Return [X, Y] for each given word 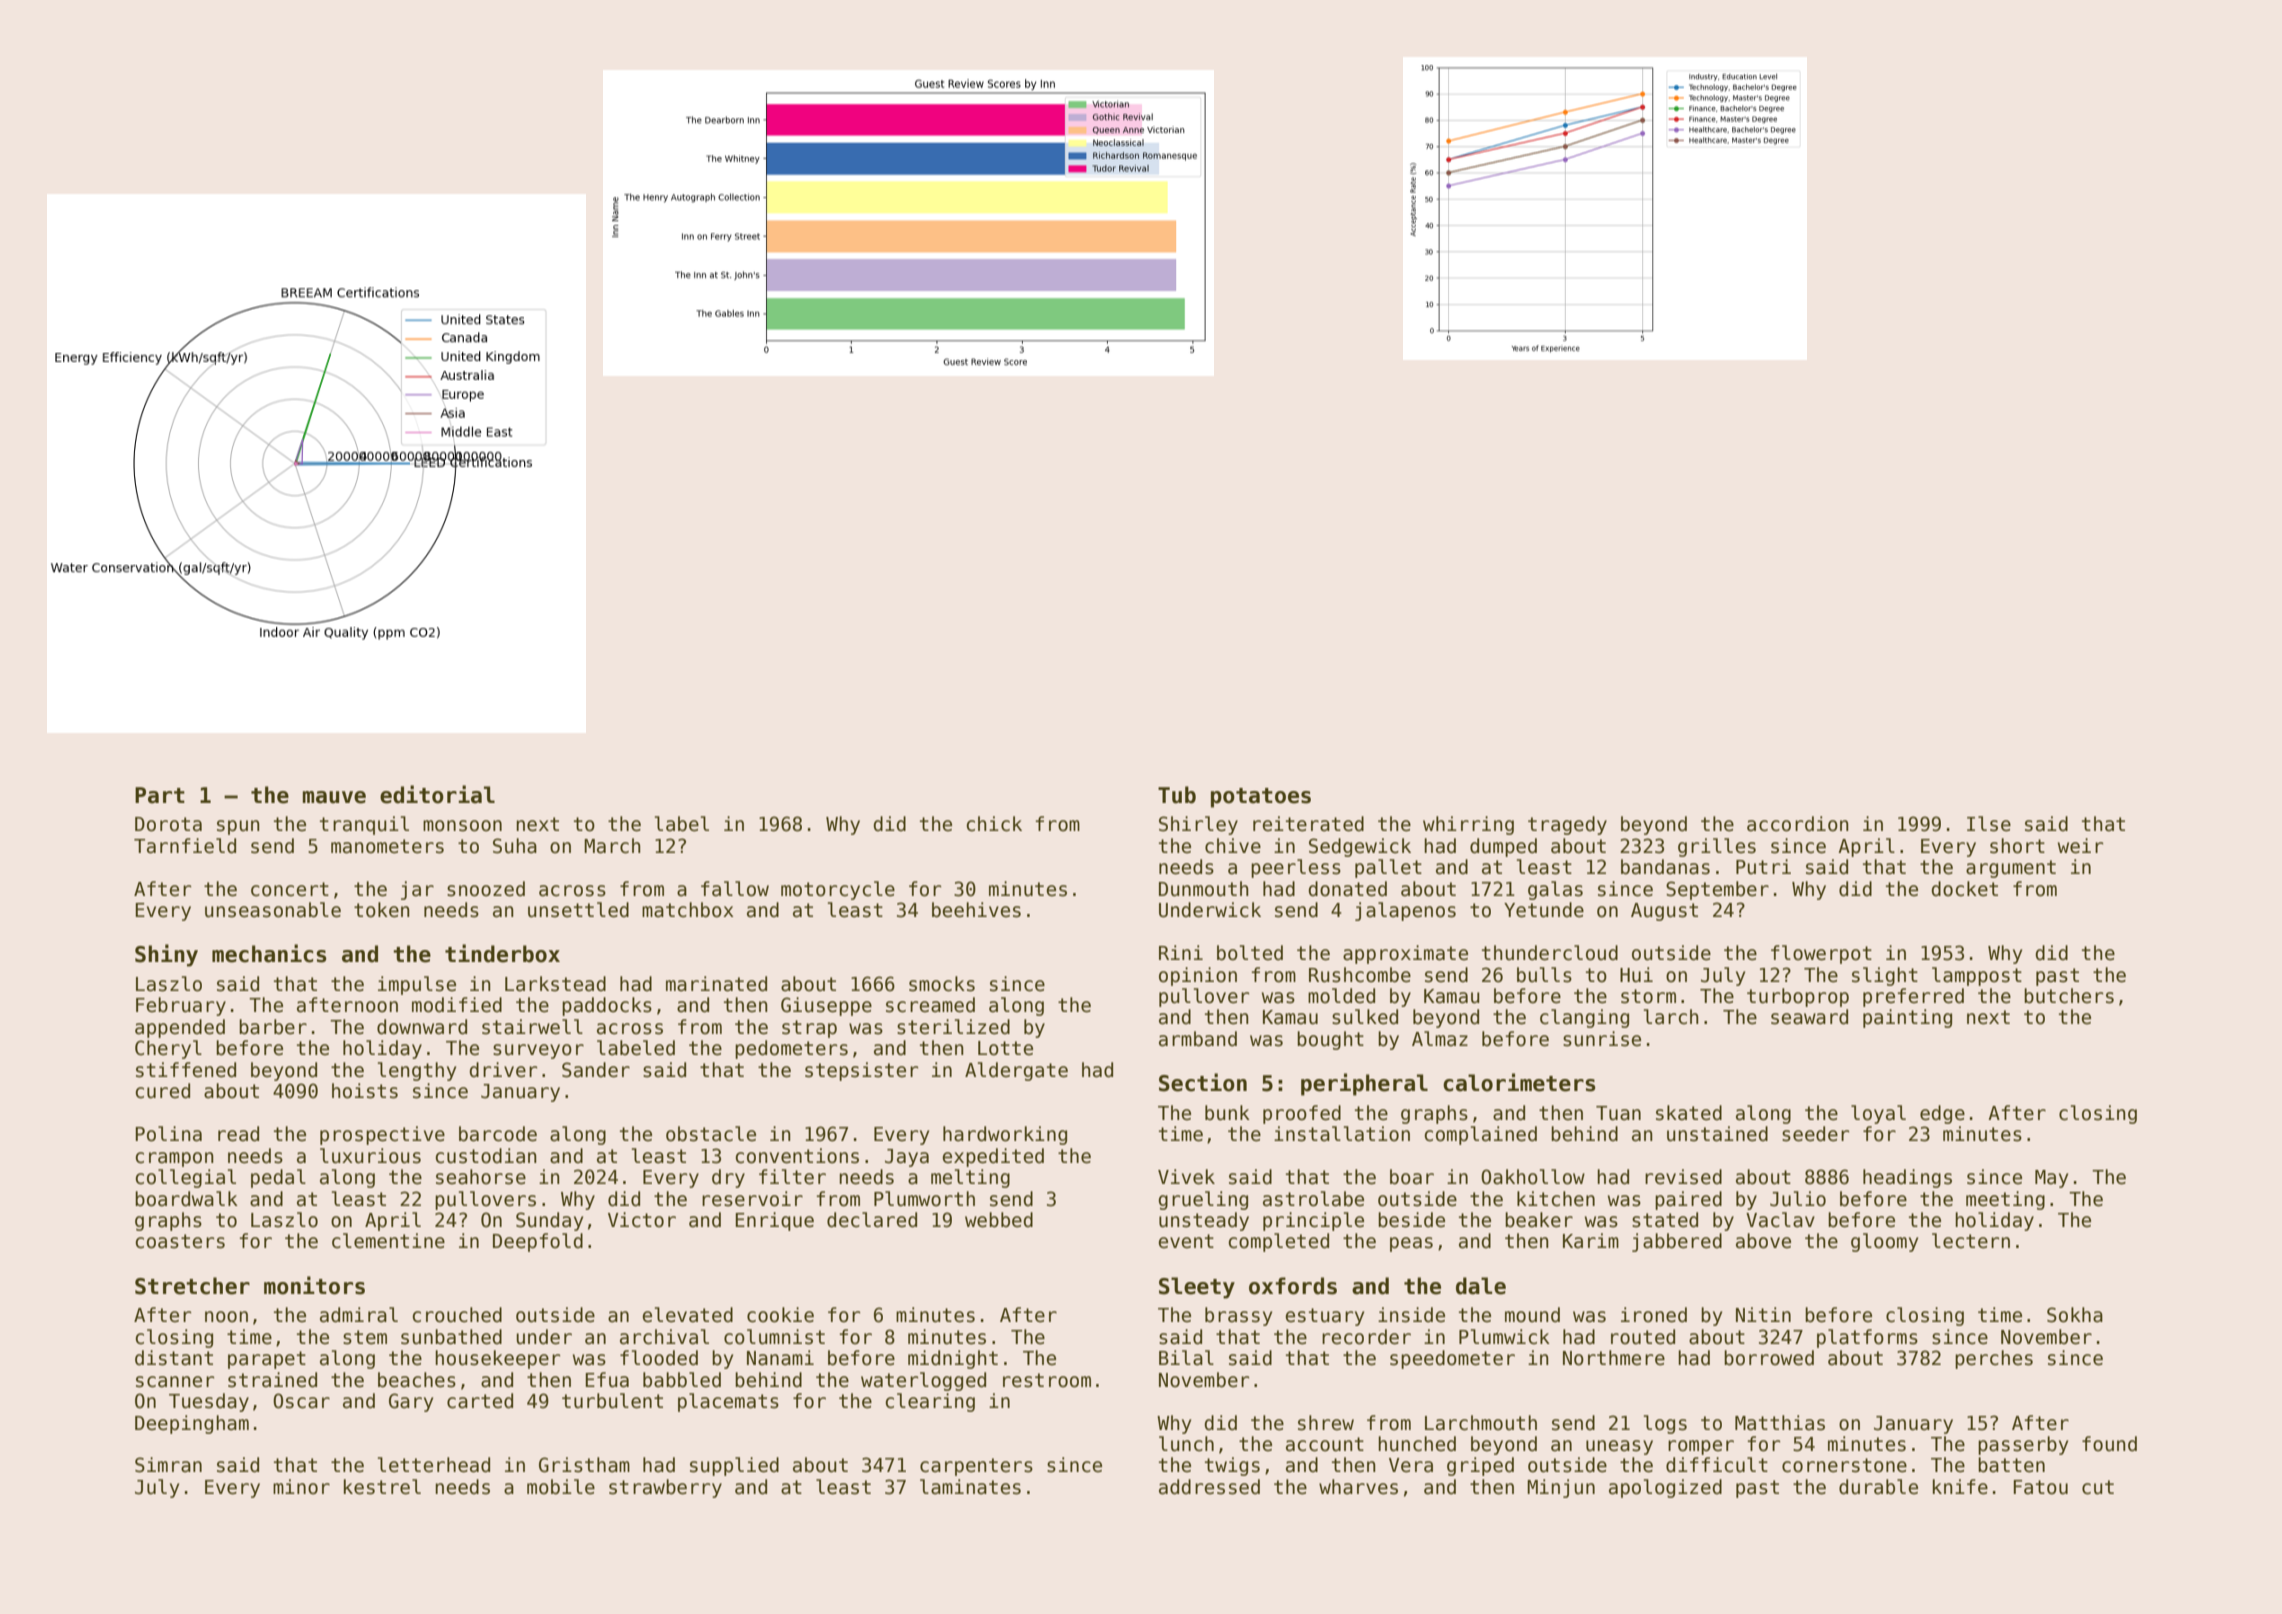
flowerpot [1821, 954]
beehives [976, 910]
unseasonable [273, 910]
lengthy [417, 1071]
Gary [411, 1402]
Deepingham [192, 1424]
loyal [1878, 1114]
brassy [1238, 1316]
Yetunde [1544, 910]
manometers [387, 846]
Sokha [2075, 1315]
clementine [388, 1241]
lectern [1971, 1241]
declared [872, 1220]
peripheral [1364, 1084]
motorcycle [838, 890]
